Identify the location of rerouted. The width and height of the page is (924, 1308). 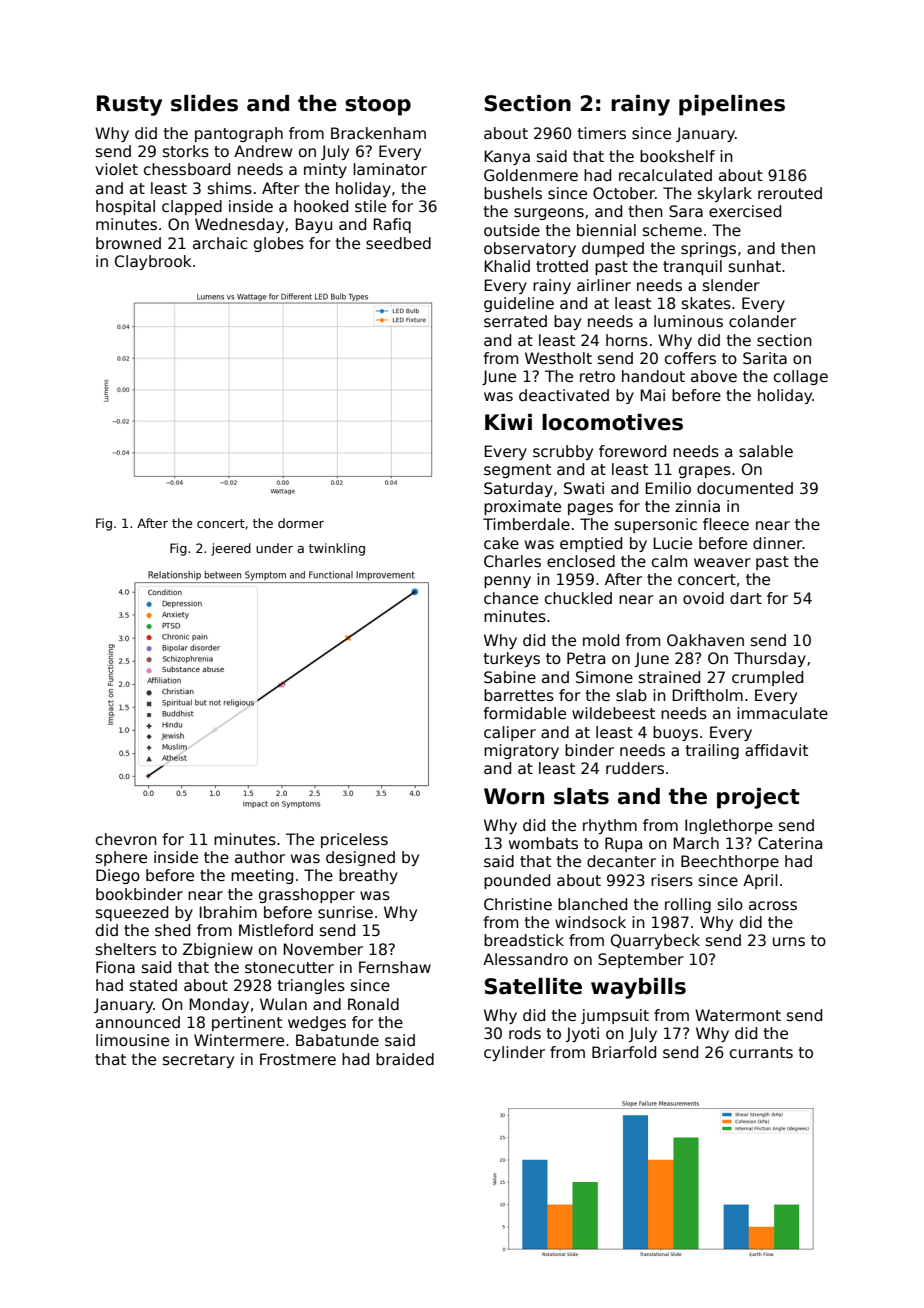
(790, 193).
